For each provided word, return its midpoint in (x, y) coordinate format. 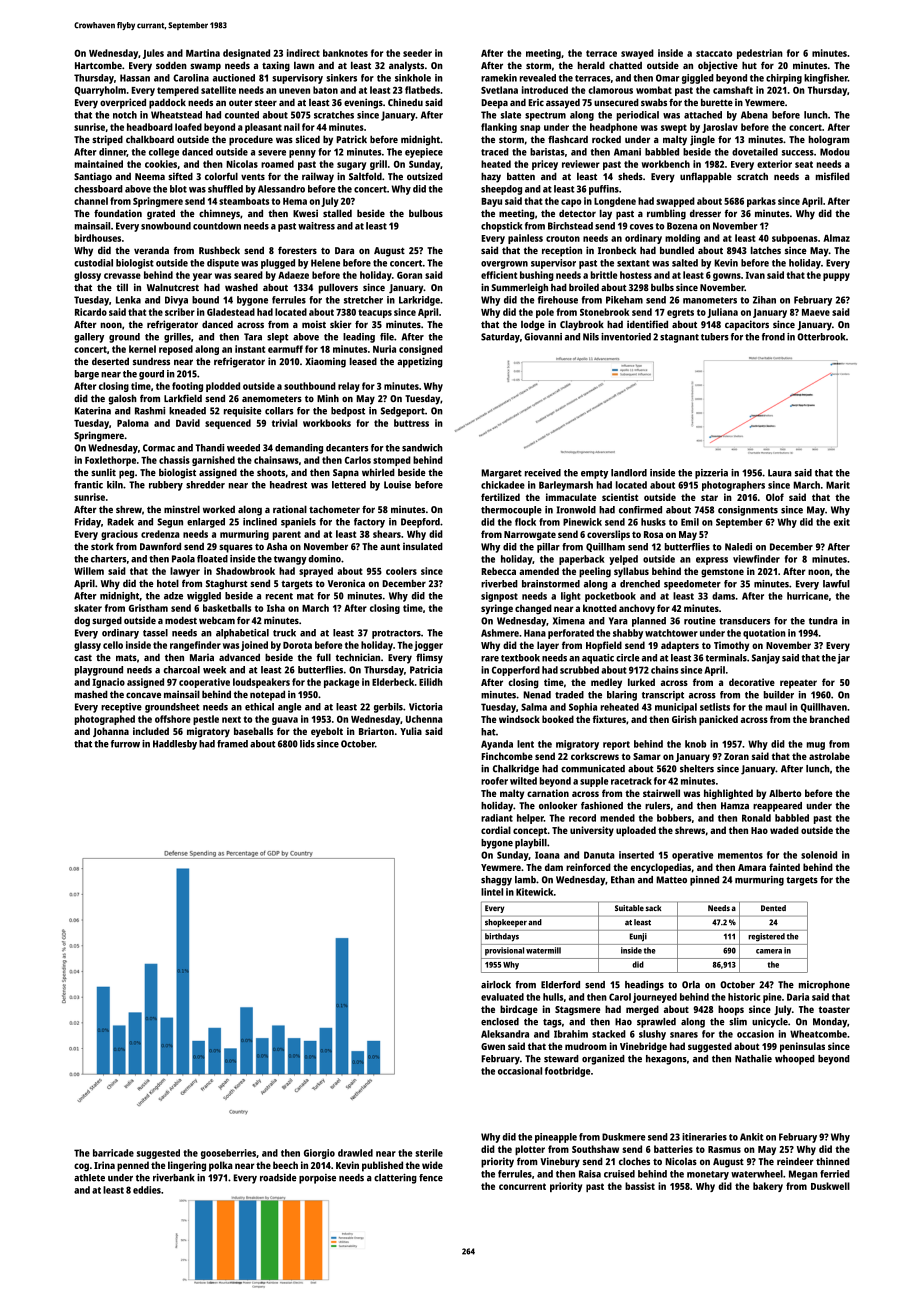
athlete (89, 1178)
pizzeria (711, 474)
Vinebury (560, 1162)
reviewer (581, 164)
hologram (829, 140)
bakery (768, 1187)
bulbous (426, 213)
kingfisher (826, 79)
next (231, 719)
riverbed (499, 584)
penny (302, 154)
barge (87, 375)
